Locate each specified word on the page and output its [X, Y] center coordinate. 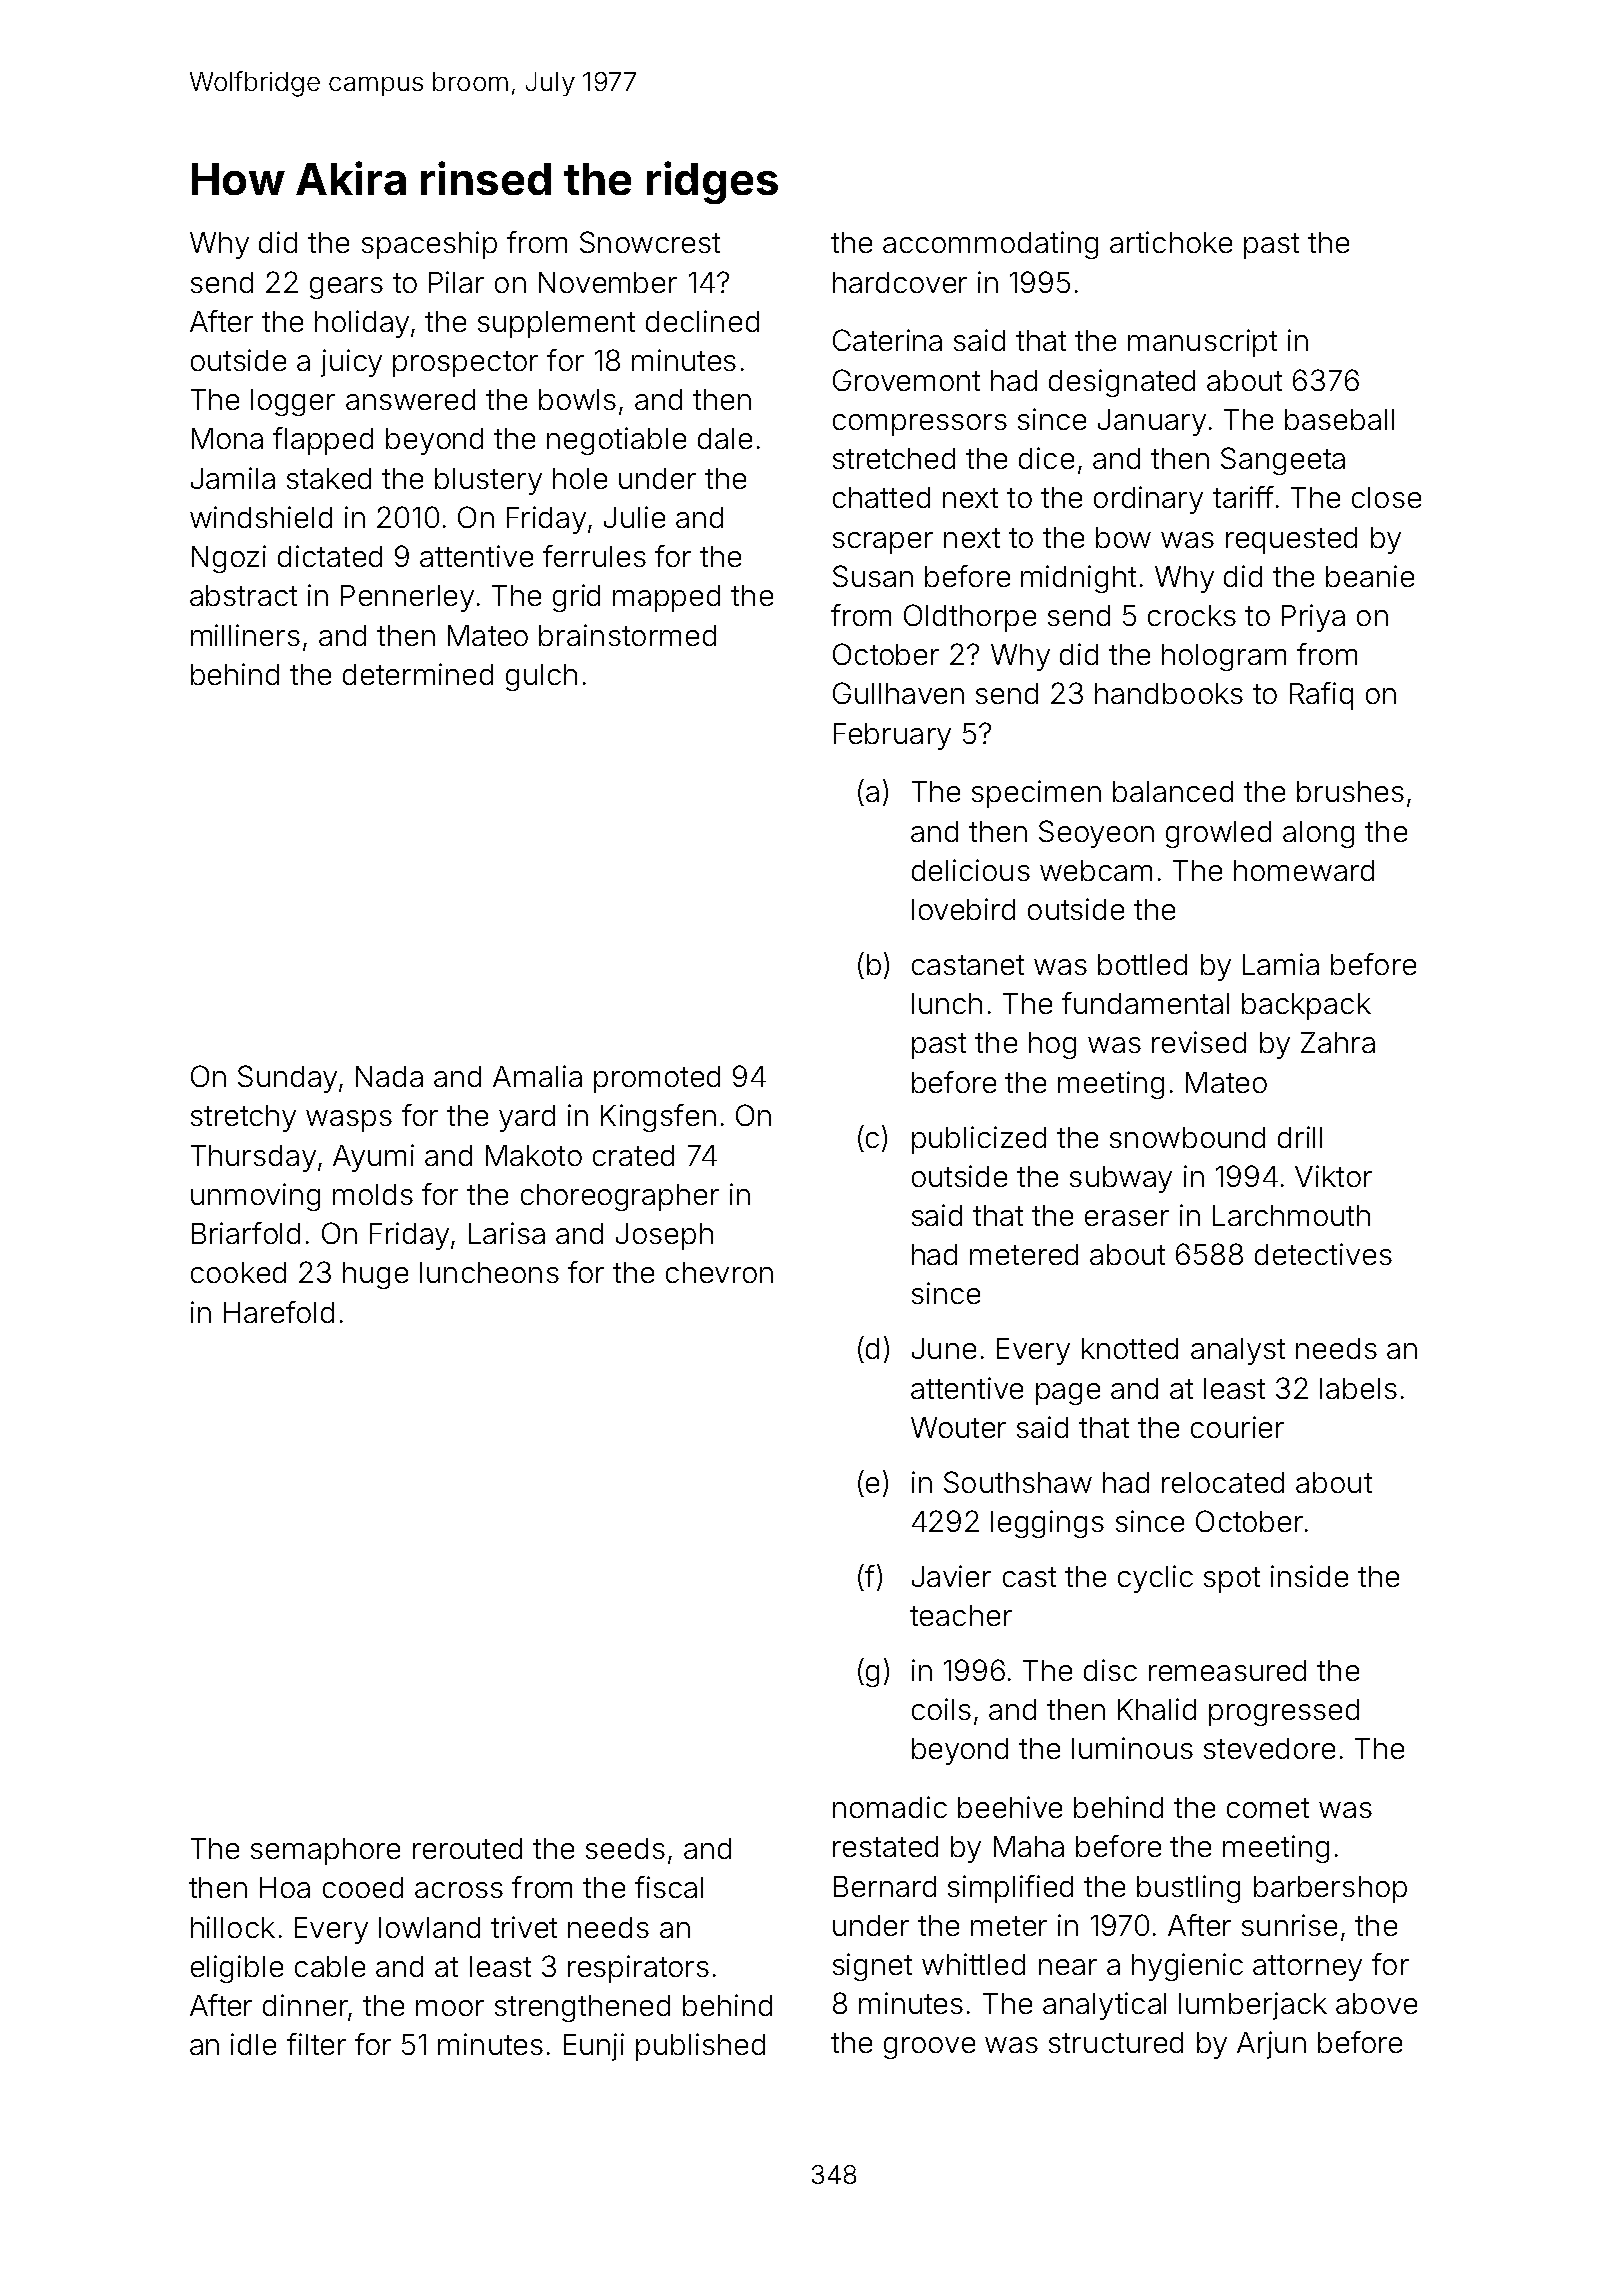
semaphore [325, 1851]
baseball [1339, 419]
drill [1300, 1137]
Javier [951, 1576]
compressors [920, 425]
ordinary [1148, 500]
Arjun [1271, 2045]
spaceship [429, 245]
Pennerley [407, 598]
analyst [1238, 1351]
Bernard [885, 1886]
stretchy [243, 1118]
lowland [429, 1927]
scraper [883, 543]
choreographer [620, 1197]
